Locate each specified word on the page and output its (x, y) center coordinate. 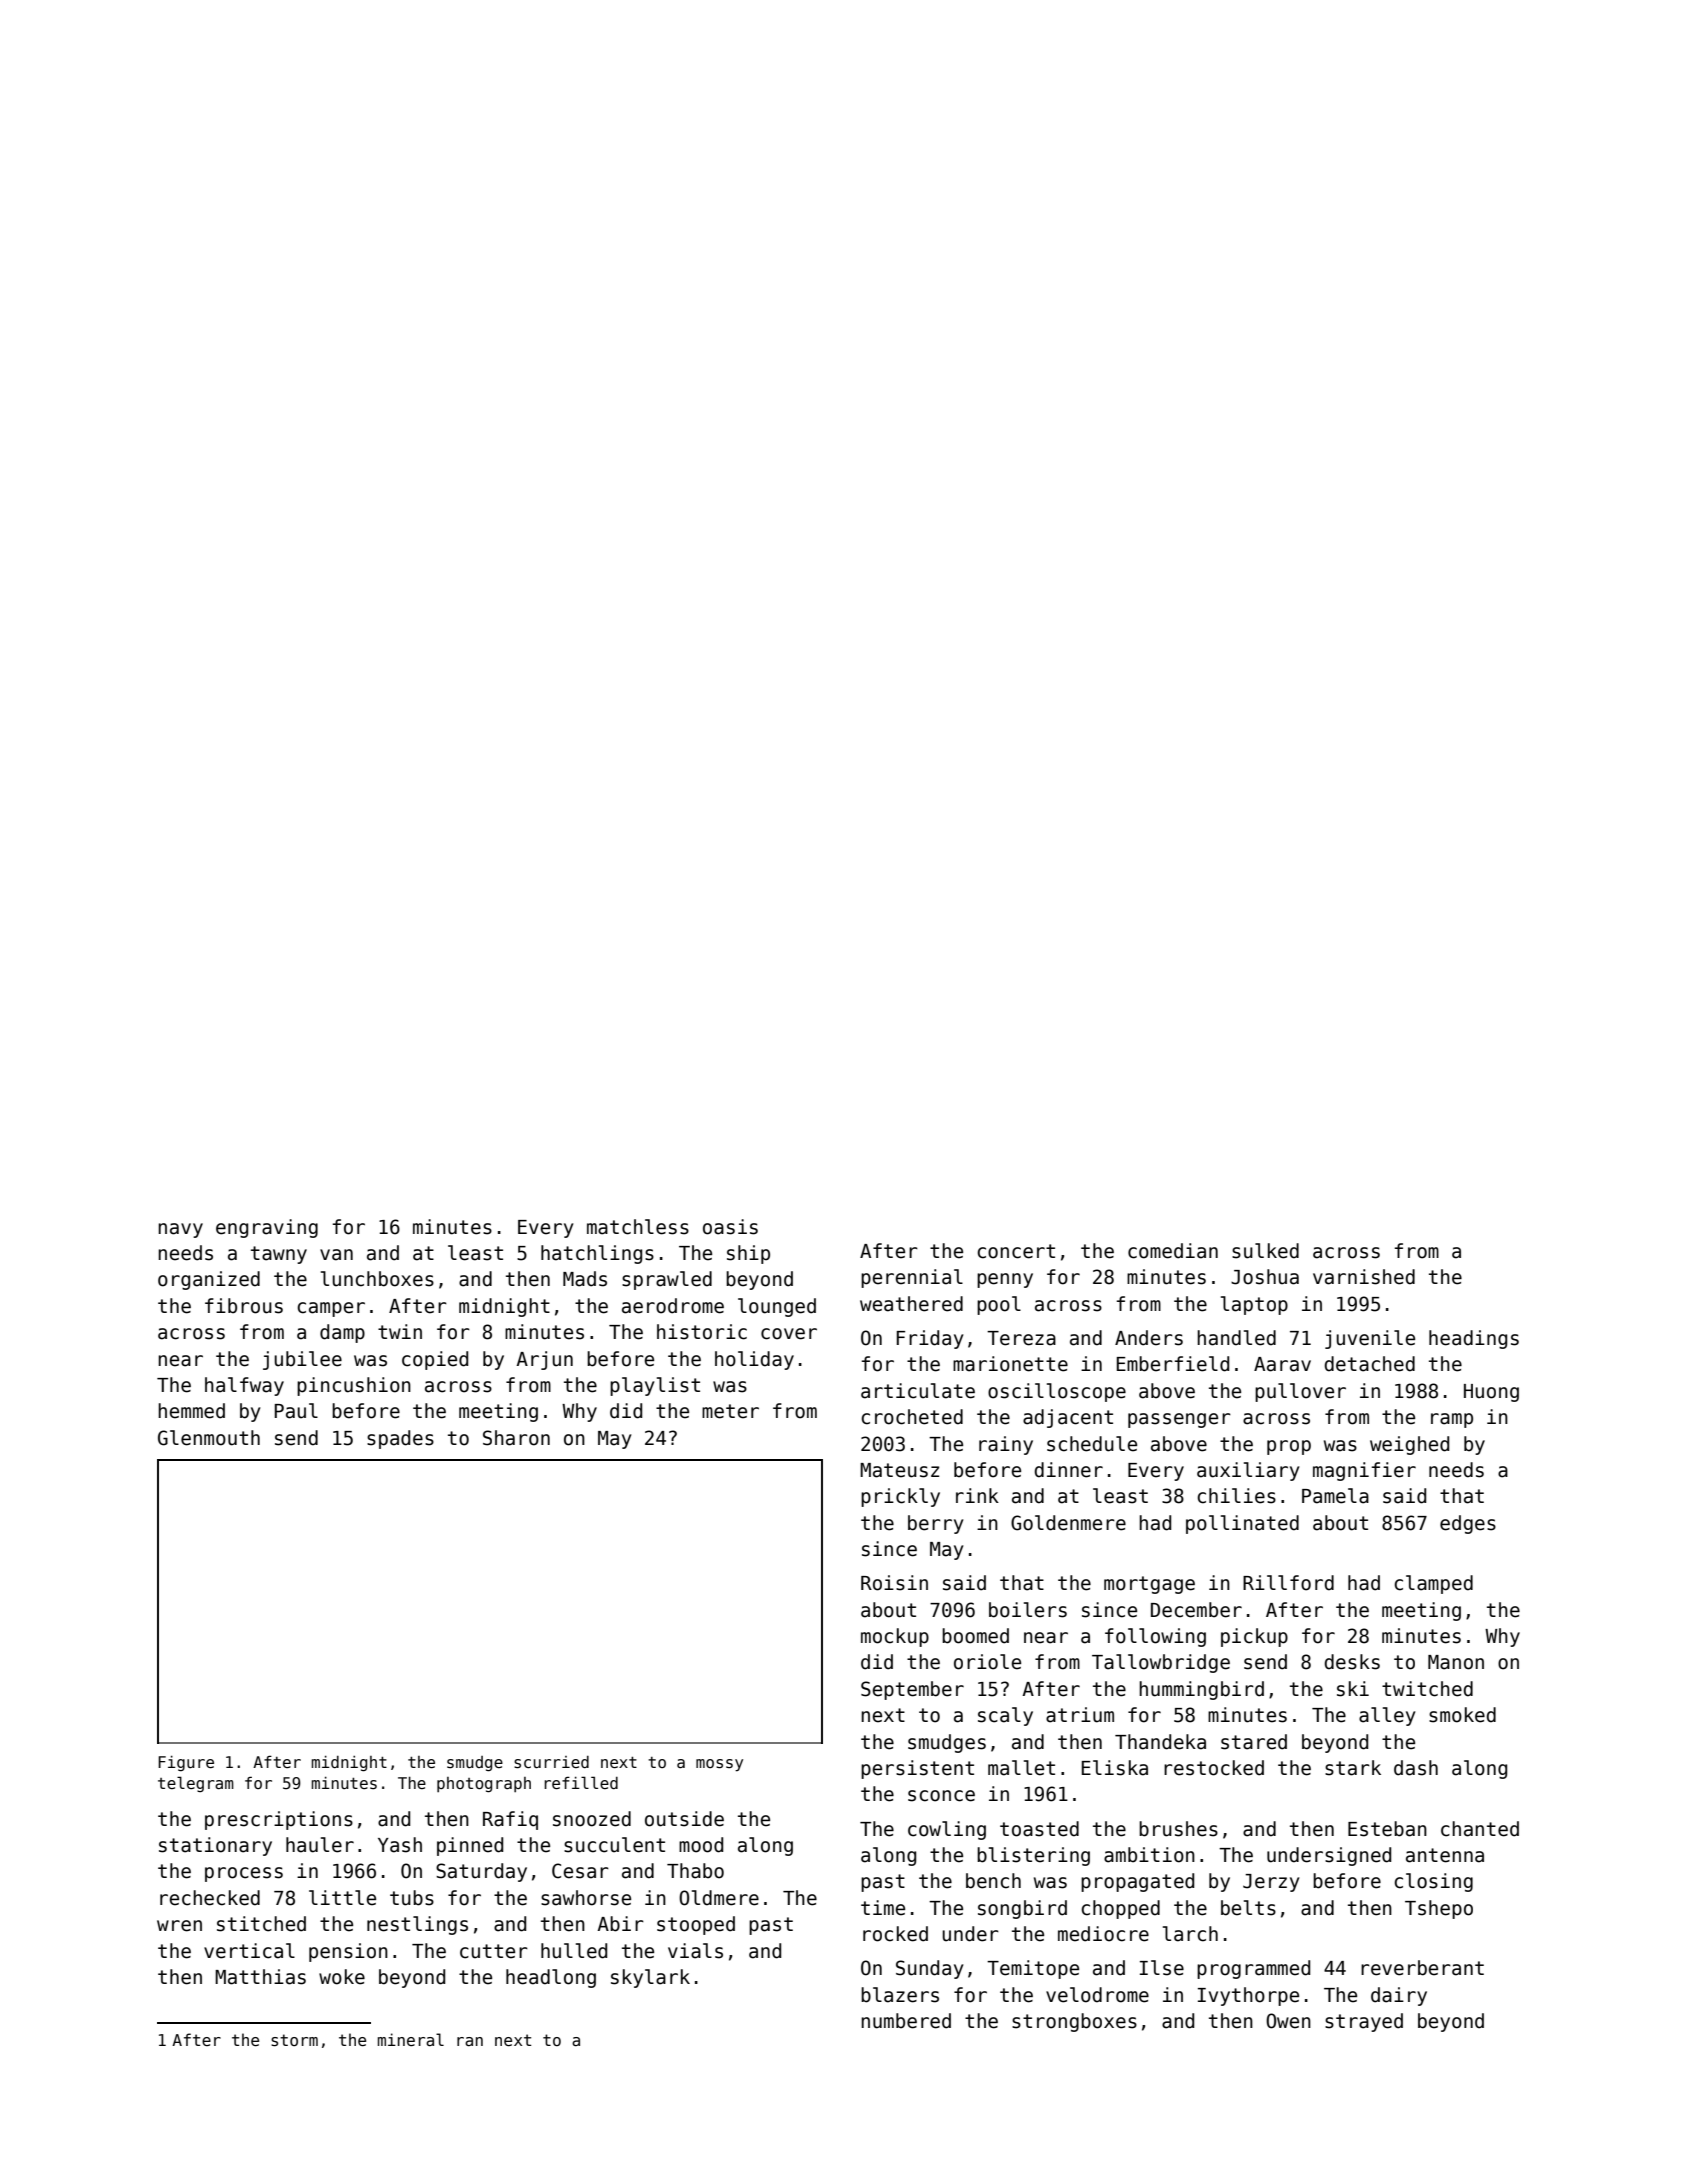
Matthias (260, 1977)
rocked (895, 1934)
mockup (895, 1637)
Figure (186, 1763)
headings (1474, 1339)
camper (331, 1309)
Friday (930, 1339)
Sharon (516, 1438)
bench (993, 1881)
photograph (484, 1785)
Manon (1456, 1662)
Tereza (1021, 1338)
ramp (1452, 1420)
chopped (1120, 1909)
